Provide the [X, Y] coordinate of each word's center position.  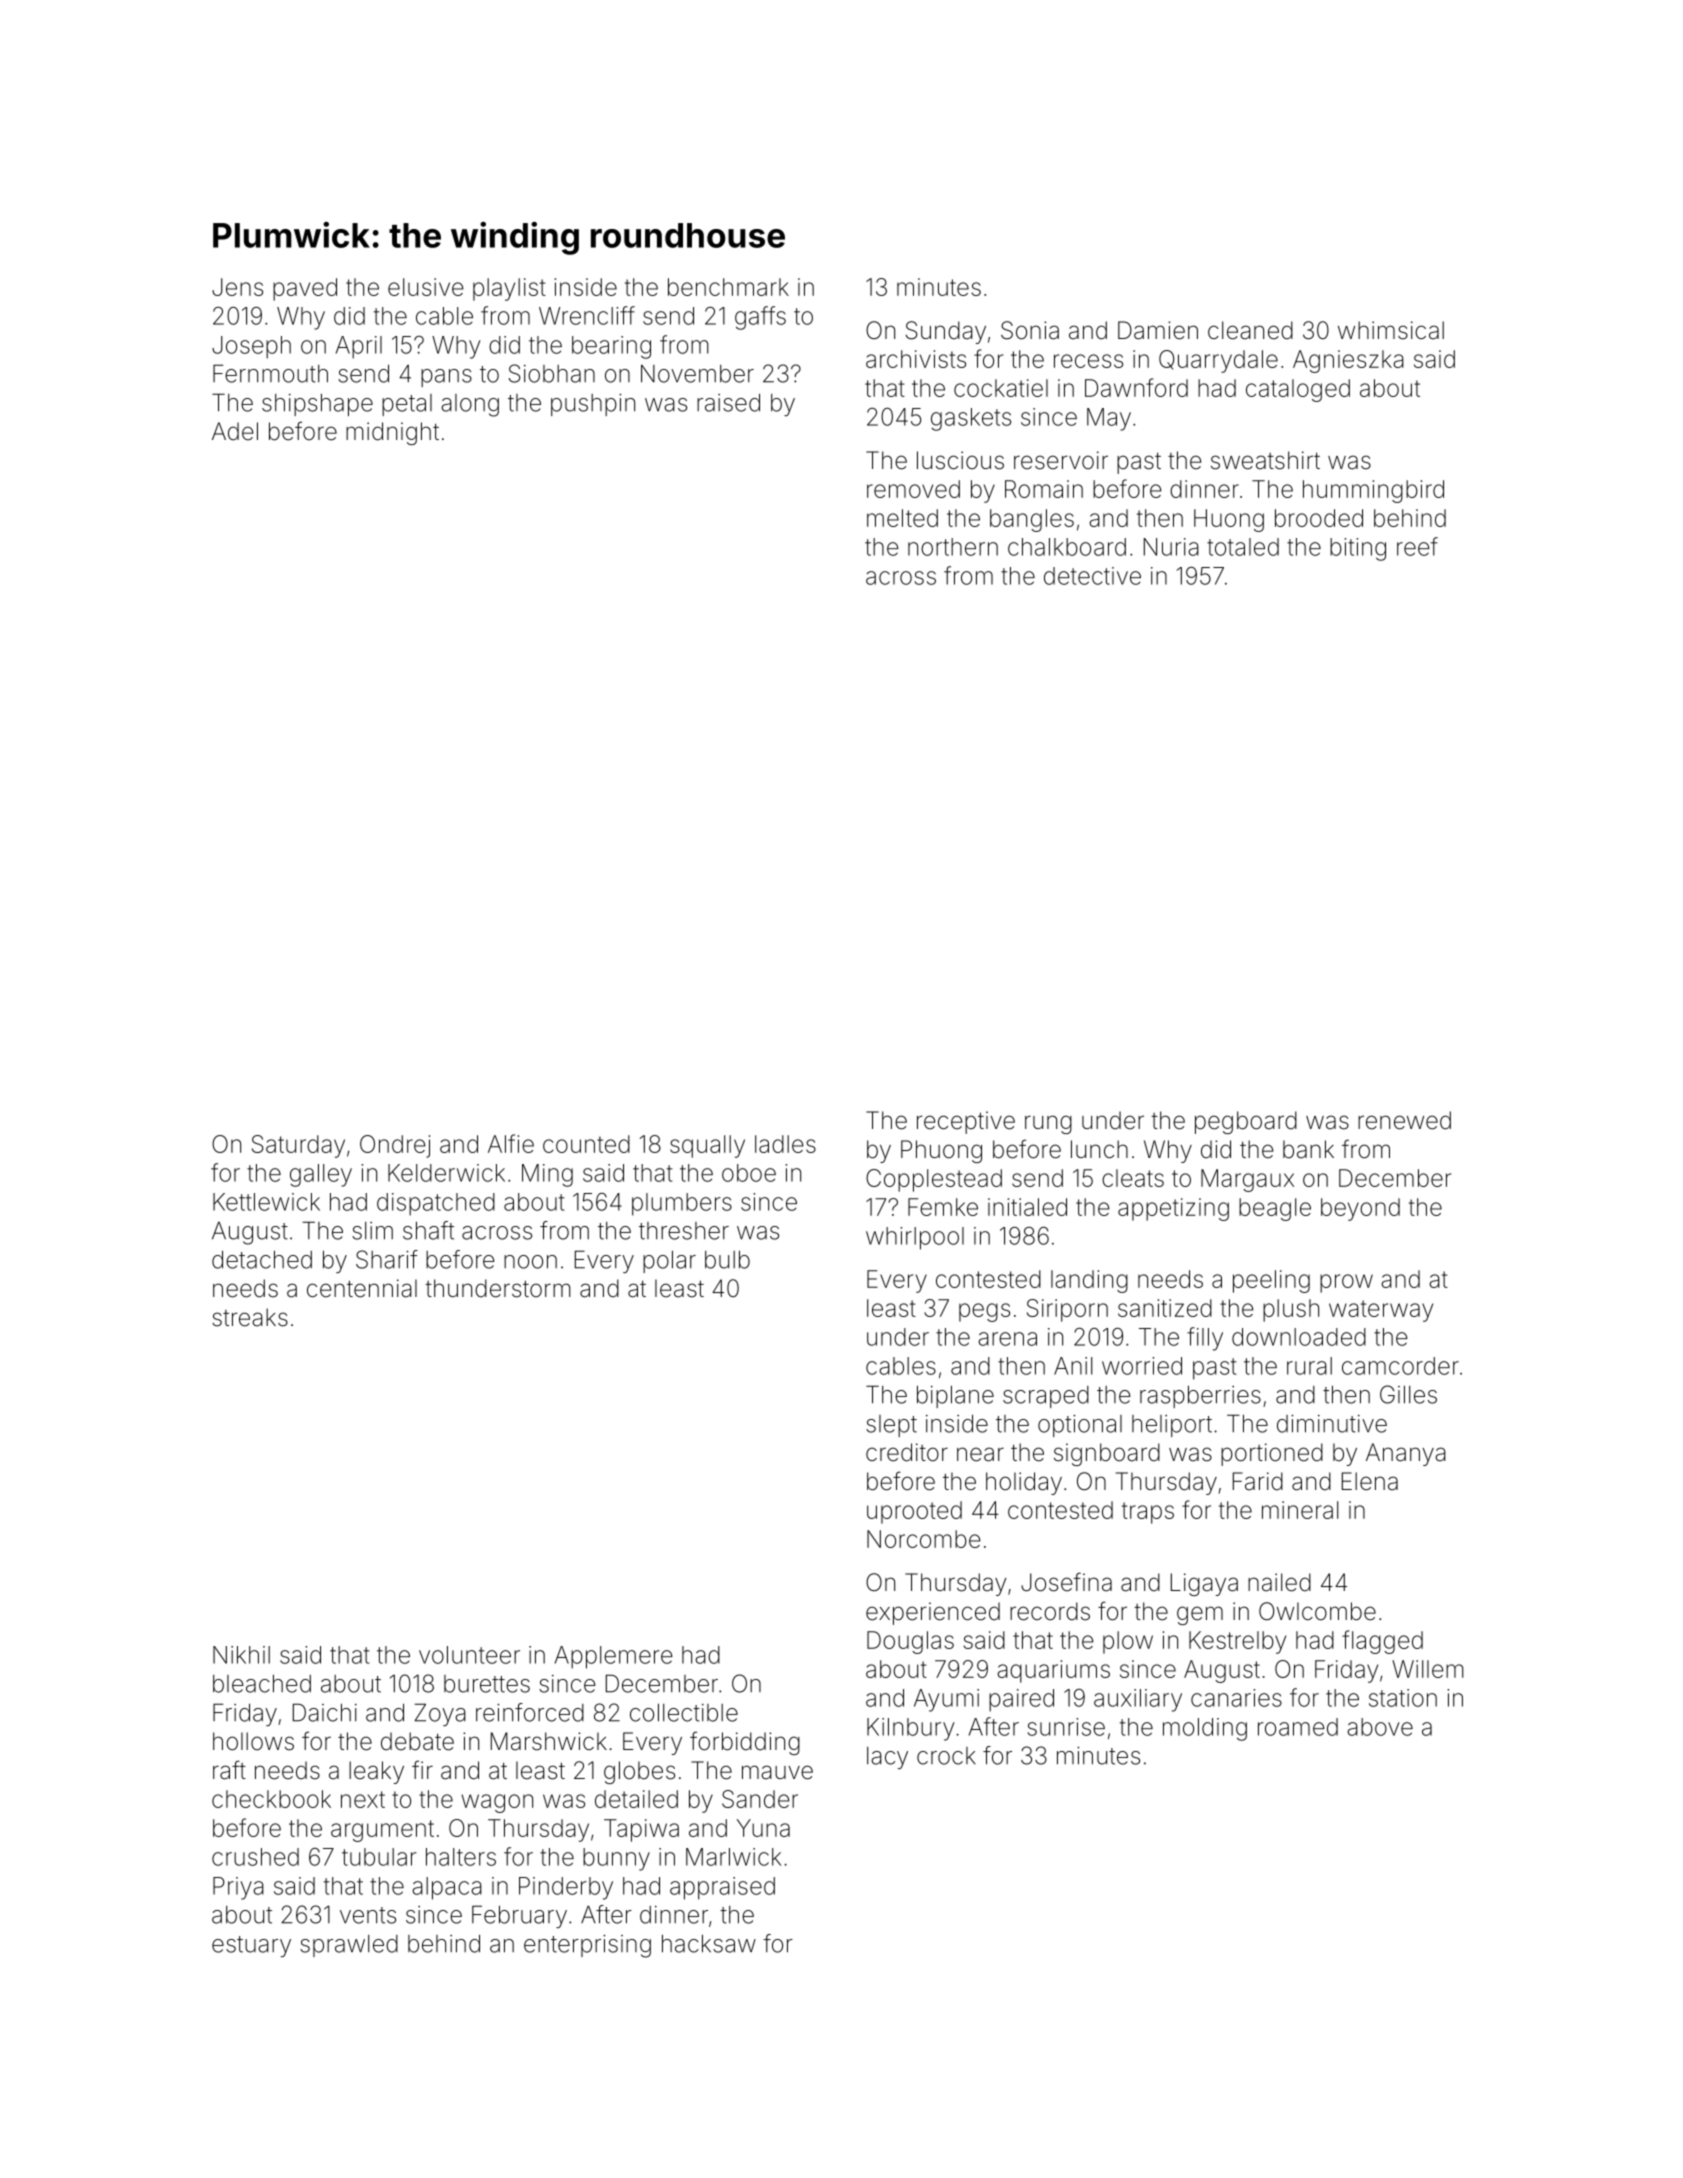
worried [1142, 1366]
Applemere [614, 1657]
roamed [1298, 1727]
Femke [943, 1207]
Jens [237, 287]
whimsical [1391, 330]
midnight [392, 433]
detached [262, 1259]
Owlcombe [1317, 1611]
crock [946, 1756]
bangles [1032, 520]
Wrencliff [587, 315]
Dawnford [1136, 387]
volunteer [469, 1655]
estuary [251, 1946]
